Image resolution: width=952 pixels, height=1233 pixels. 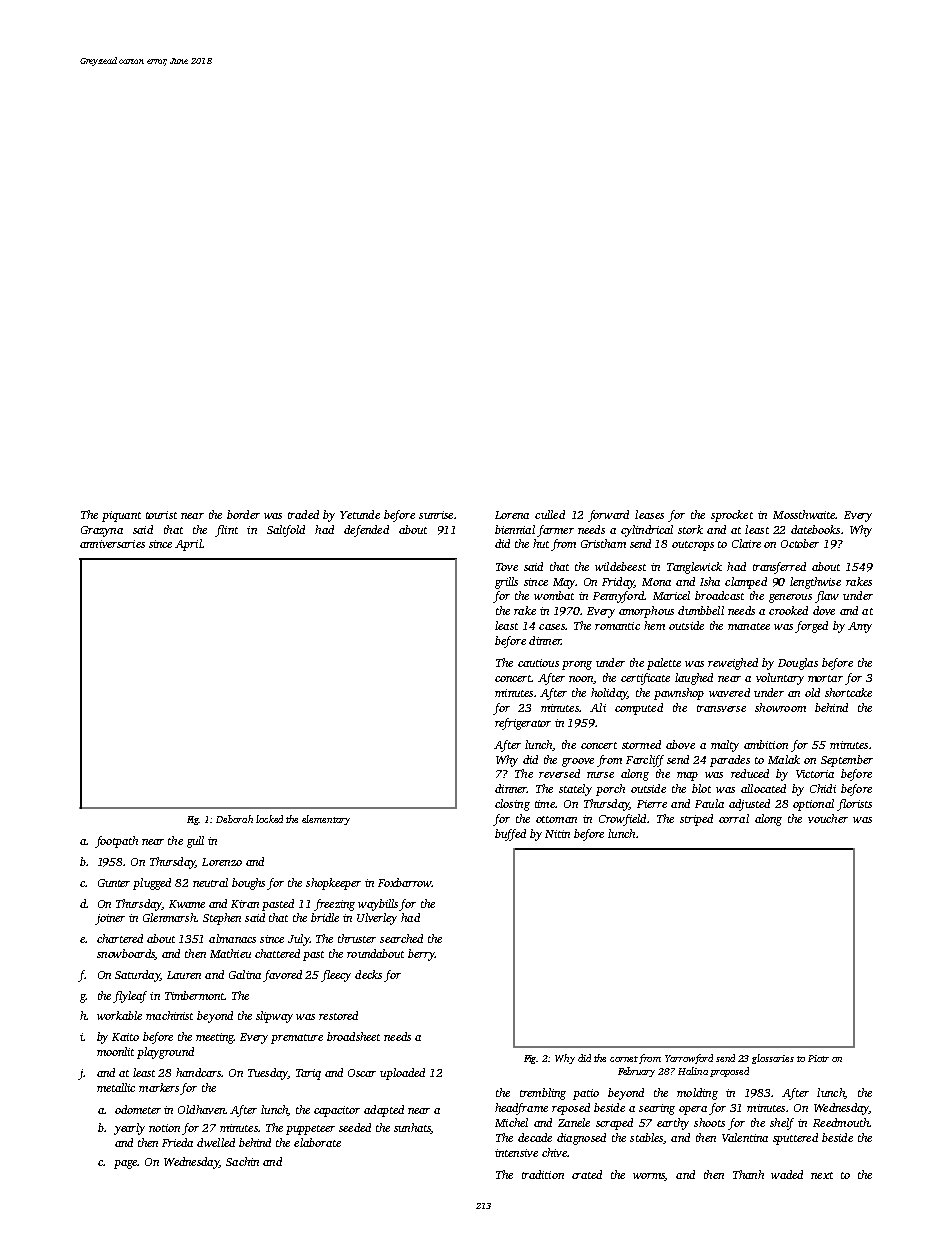 What do you see at coordinates (664, 664) in the screenshot?
I see `palette` at bounding box center [664, 664].
